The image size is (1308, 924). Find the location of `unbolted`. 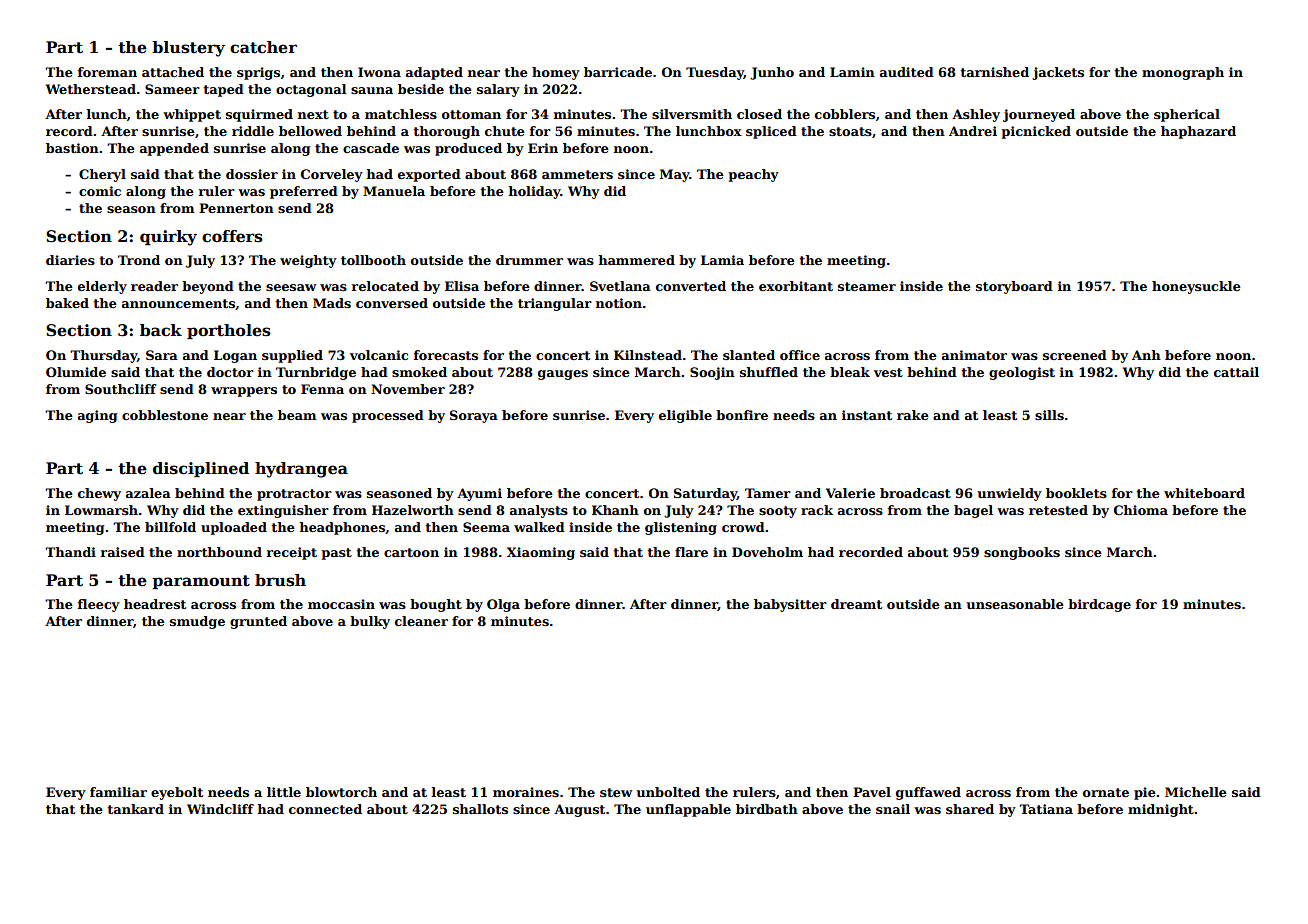

unbolted is located at coordinates (668, 792).
